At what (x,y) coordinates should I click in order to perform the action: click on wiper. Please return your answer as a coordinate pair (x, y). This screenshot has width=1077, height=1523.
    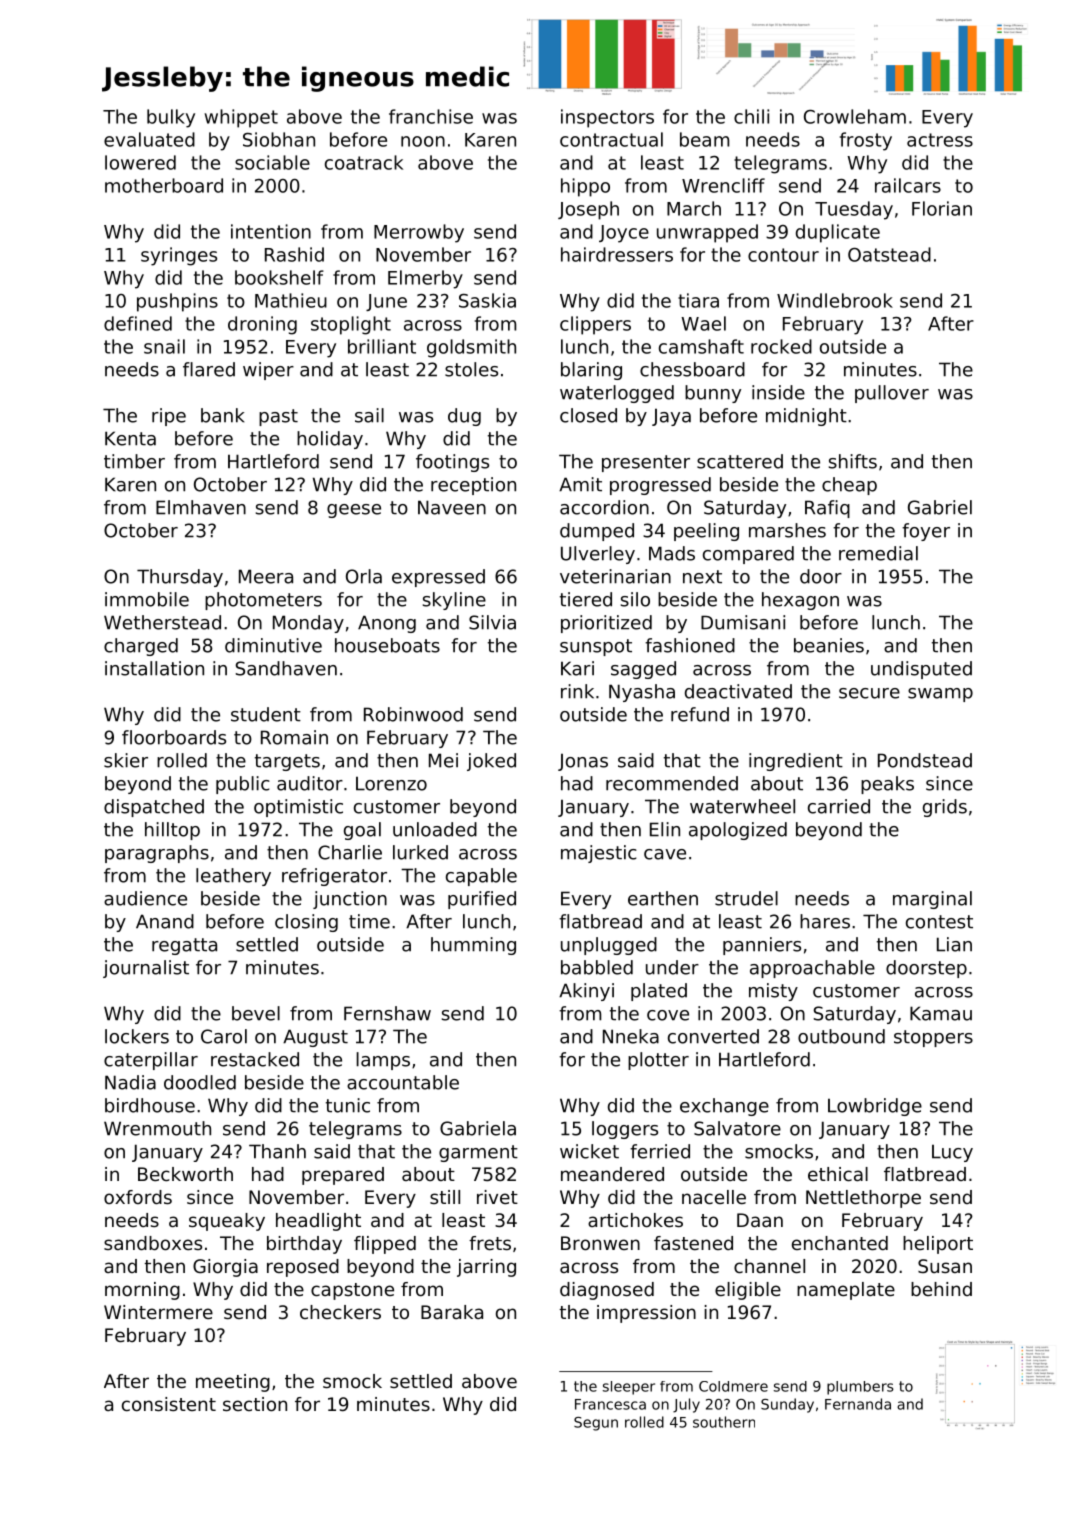
    Looking at the image, I should click on (268, 371).
